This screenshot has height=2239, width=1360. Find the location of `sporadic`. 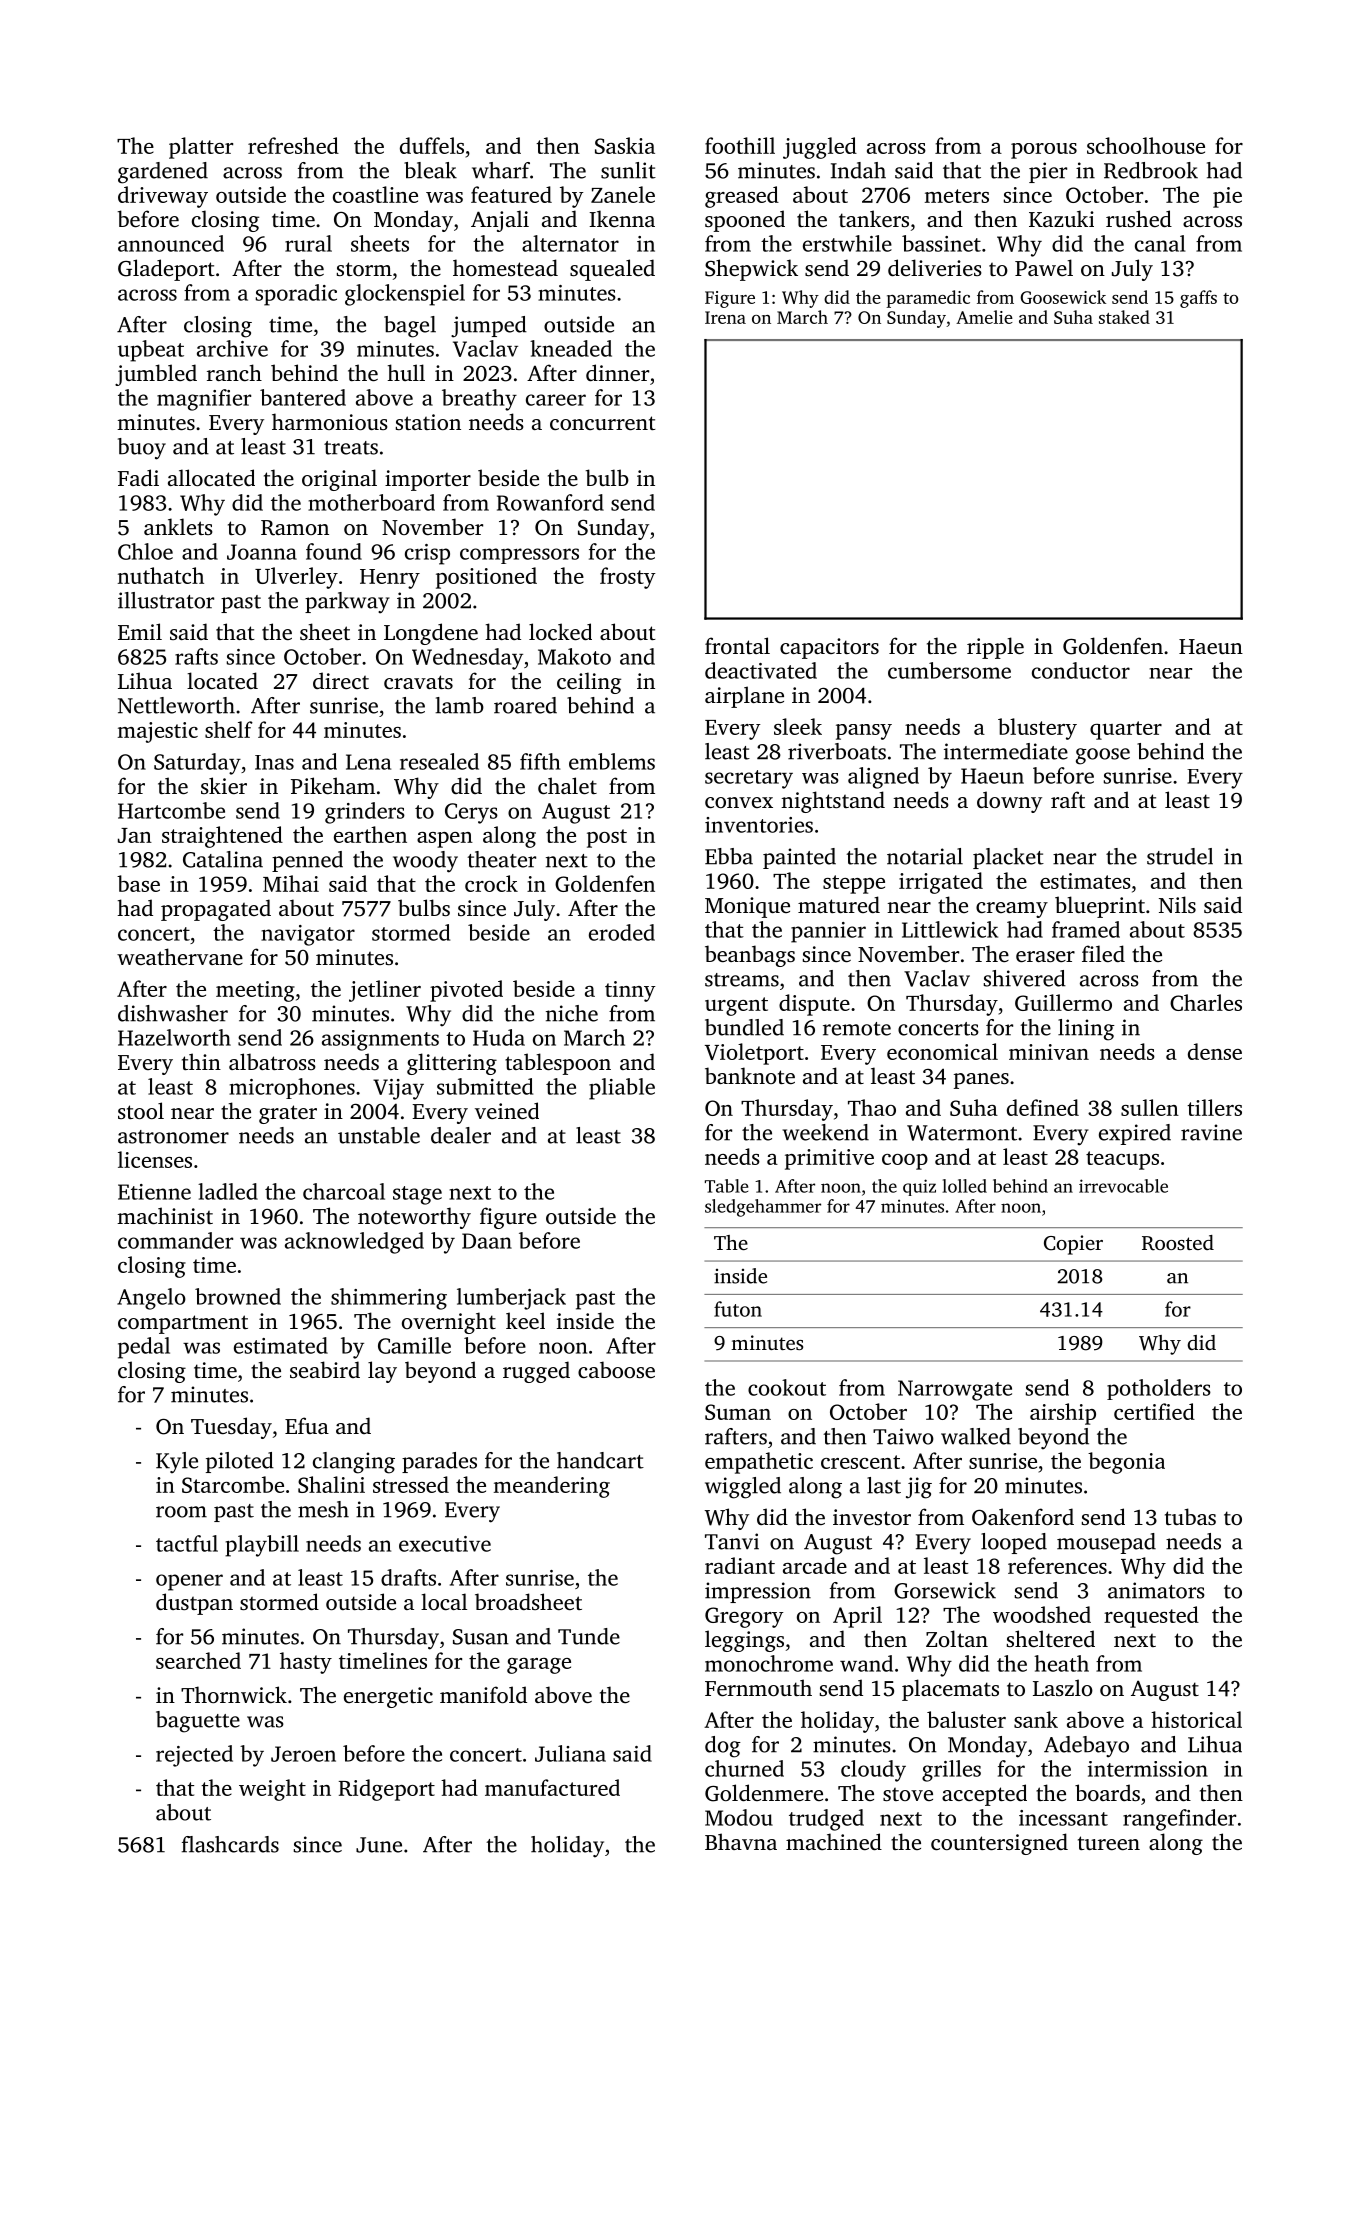

sporadic is located at coordinates (296, 295).
